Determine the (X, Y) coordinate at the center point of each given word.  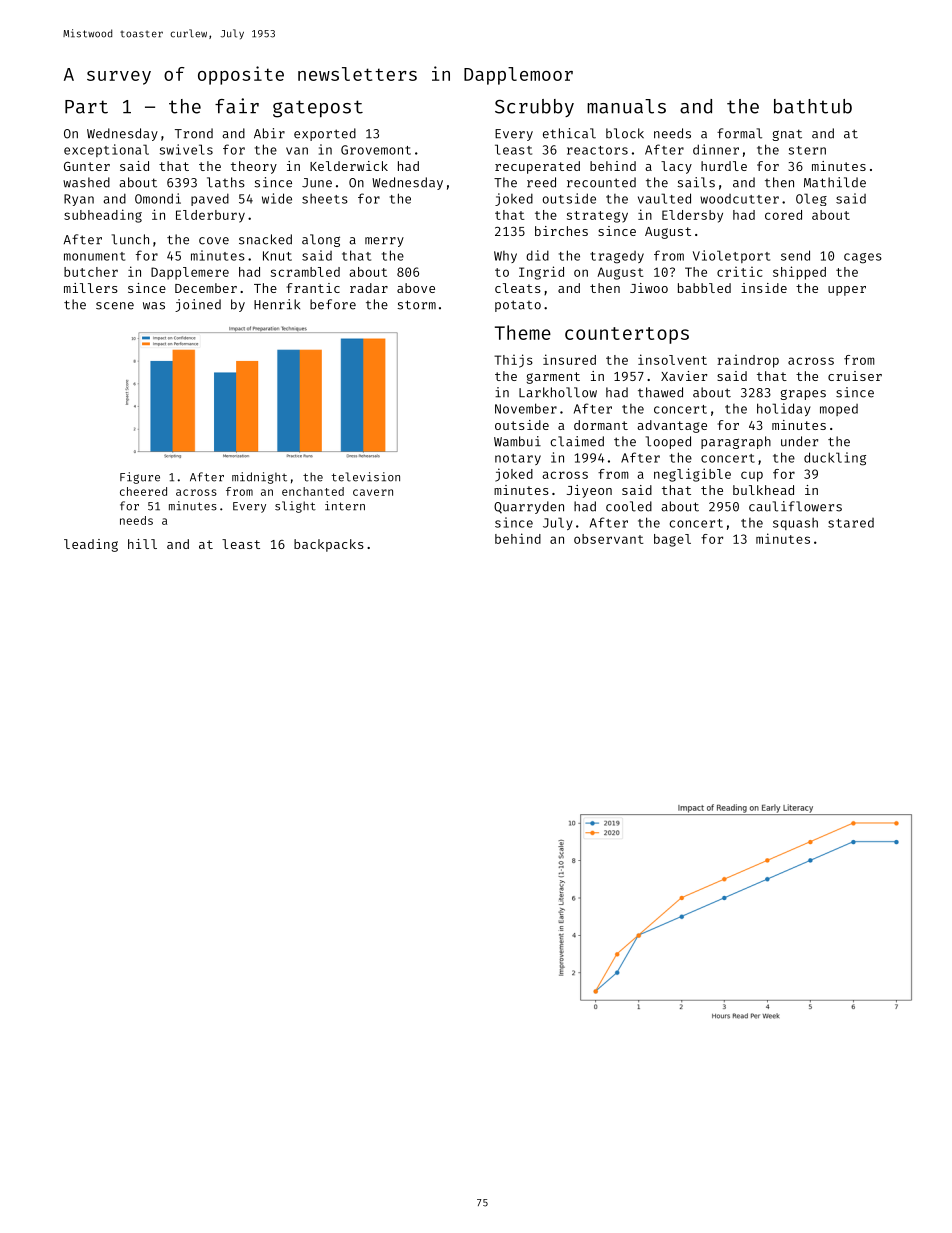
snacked (265, 239)
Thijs (513, 361)
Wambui (517, 441)
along (321, 240)
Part (86, 107)
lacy (676, 167)
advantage (672, 426)
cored (783, 215)
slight (295, 507)
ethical (569, 133)
